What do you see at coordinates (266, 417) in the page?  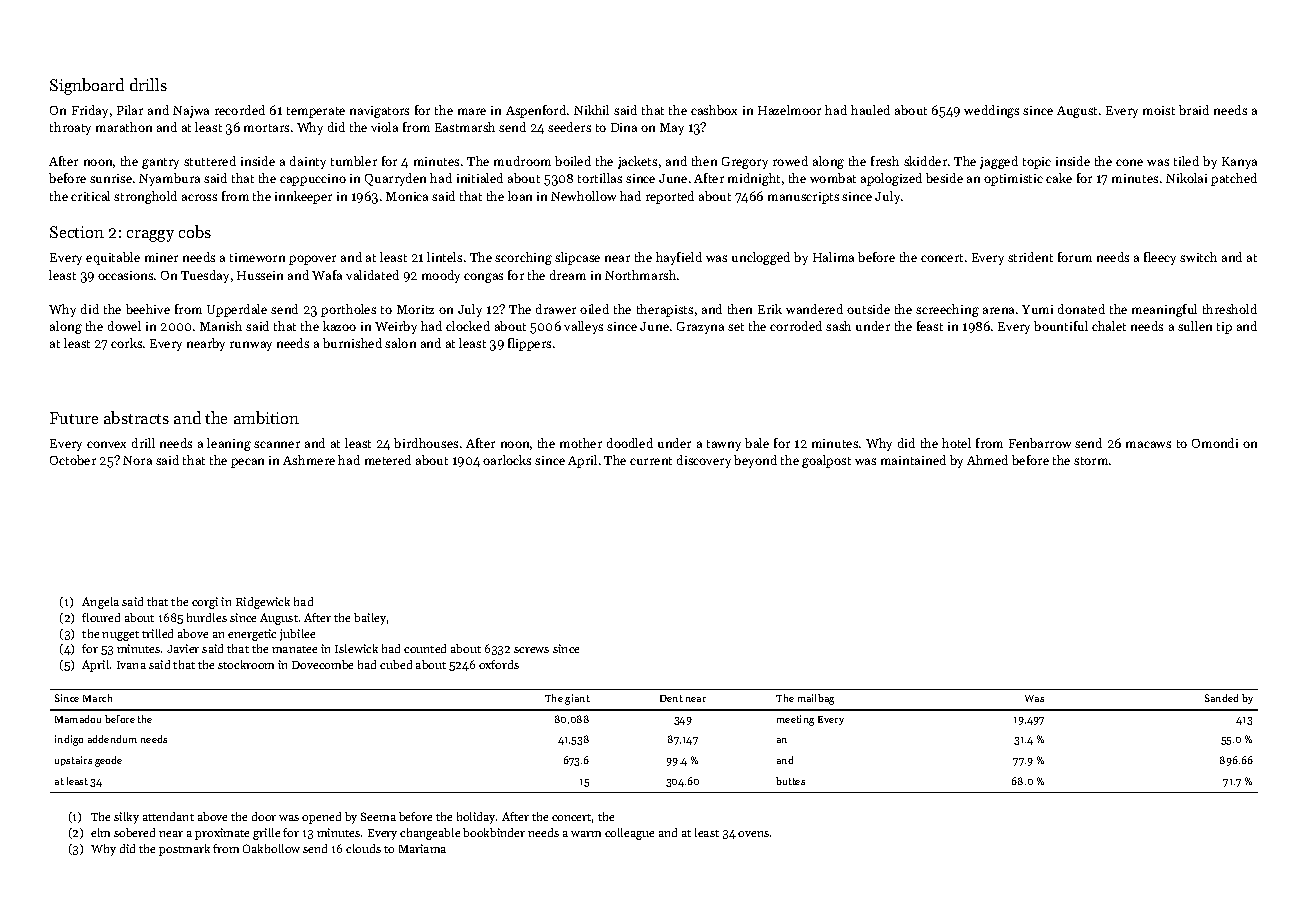 I see `ambition` at bounding box center [266, 417].
